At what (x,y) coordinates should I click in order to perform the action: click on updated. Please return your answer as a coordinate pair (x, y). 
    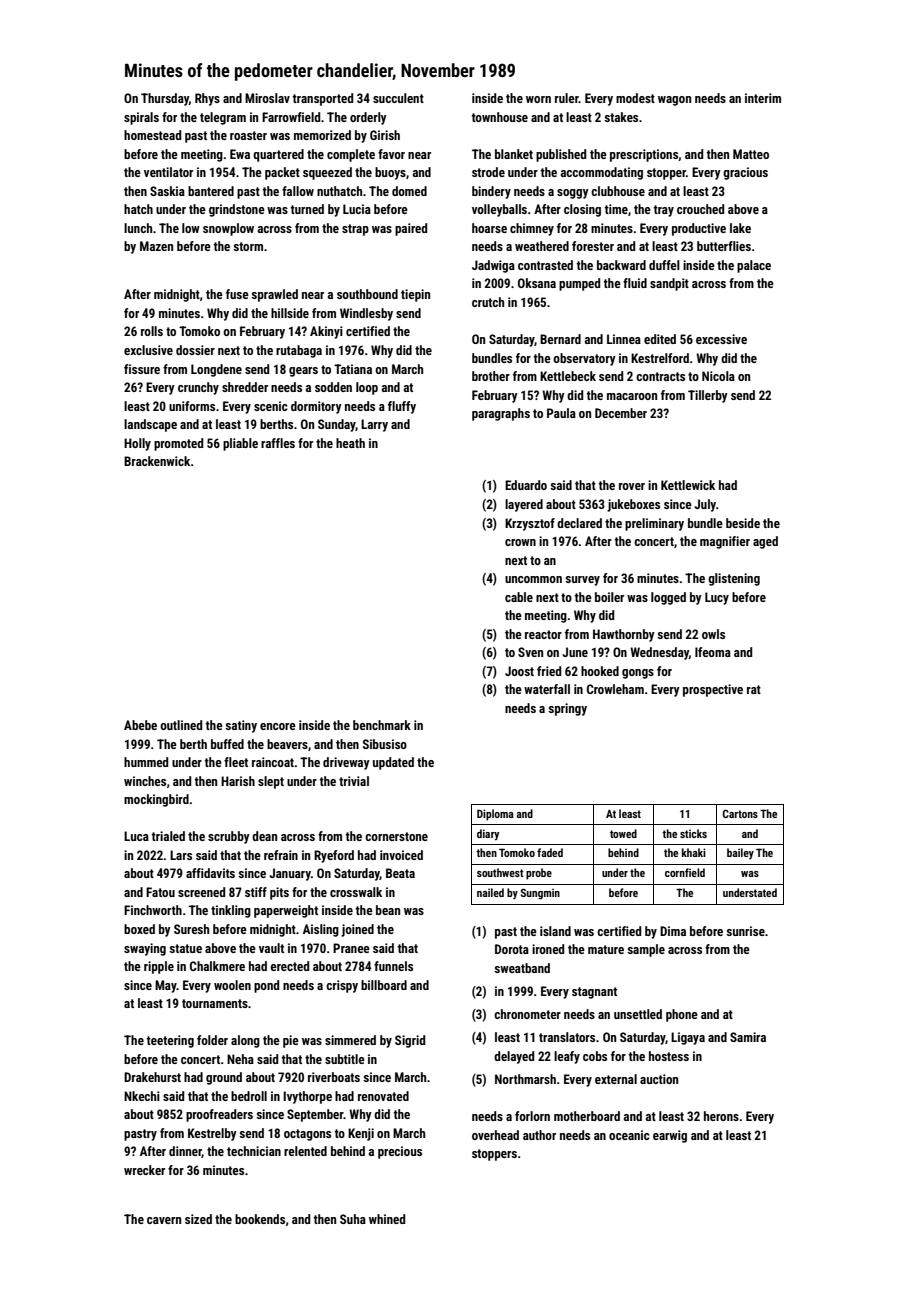
    Looking at the image, I should click on (393, 763).
